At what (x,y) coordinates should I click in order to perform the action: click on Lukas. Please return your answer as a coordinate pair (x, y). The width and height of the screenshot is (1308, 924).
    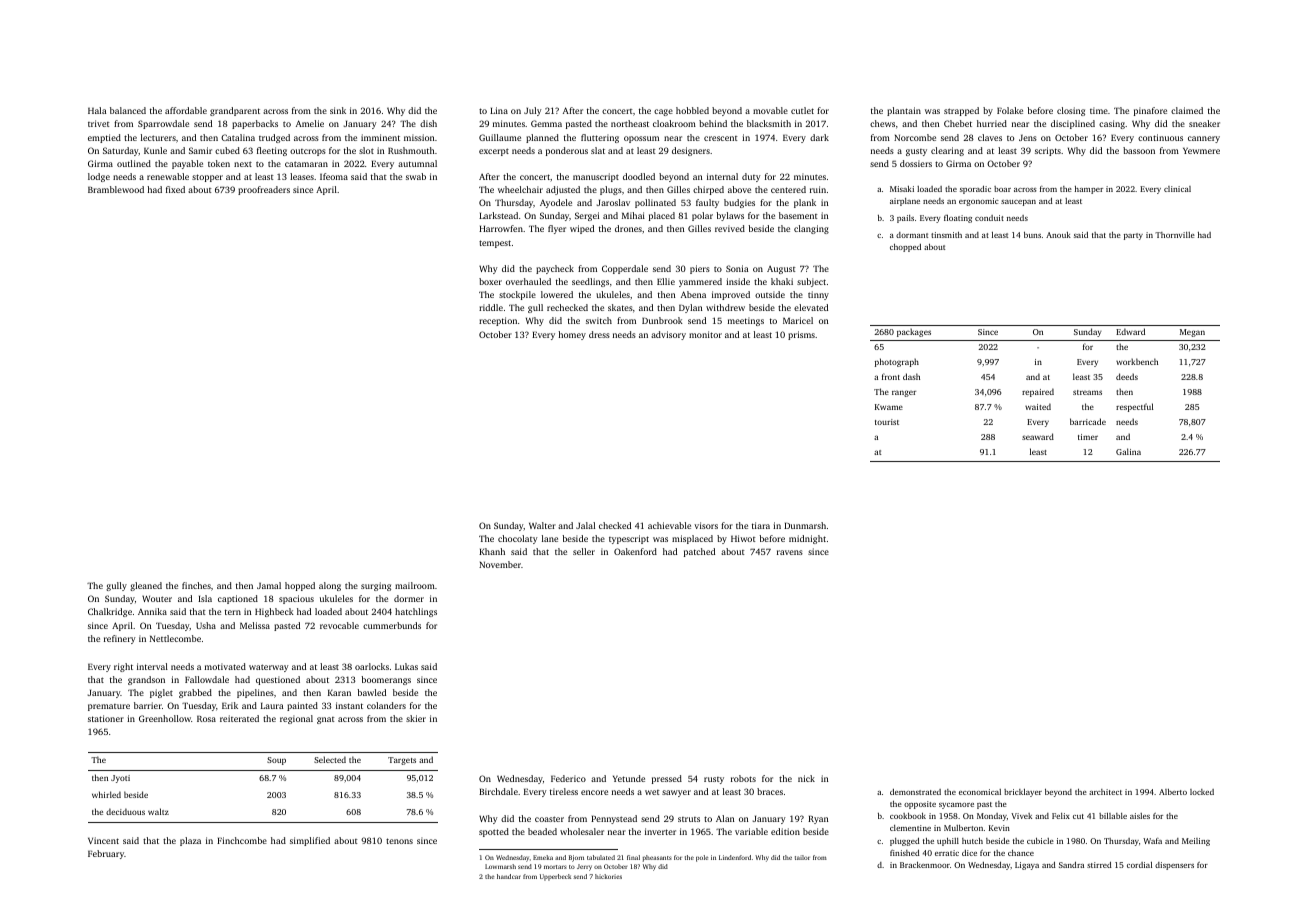
    Looking at the image, I should click on (406, 666).
